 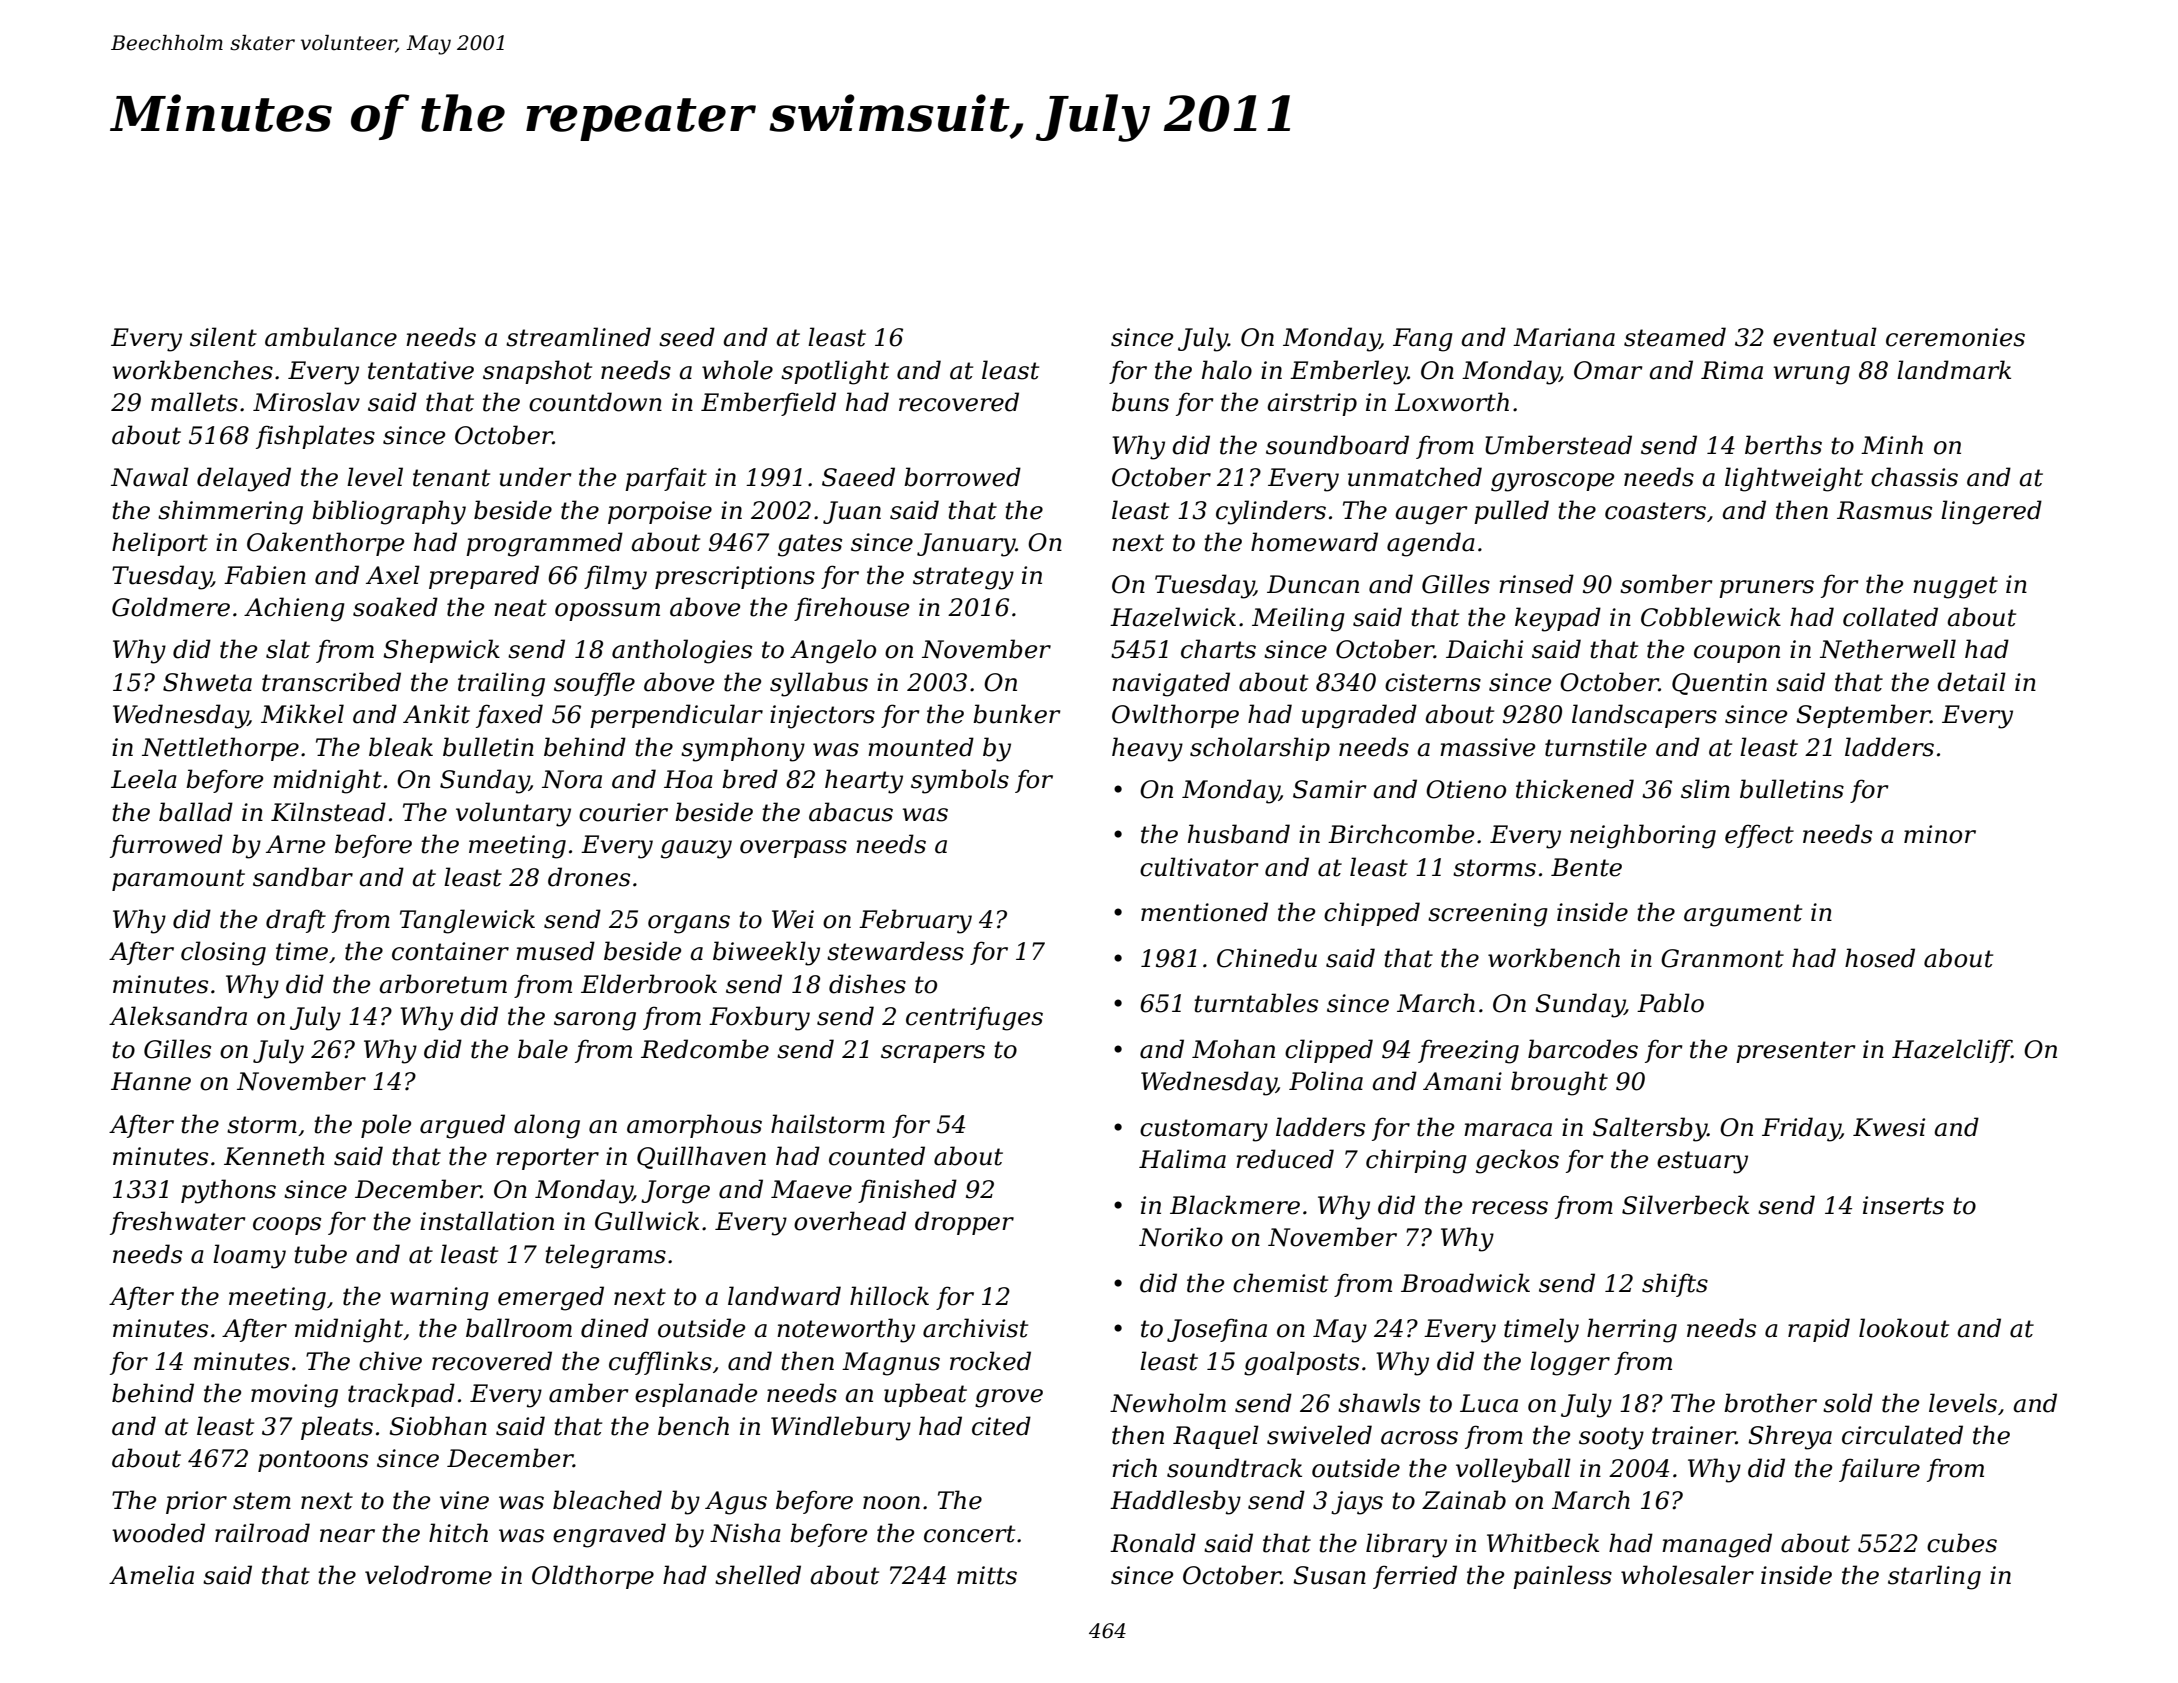 What do you see at coordinates (1962, 1543) in the document?
I see `cubes` at bounding box center [1962, 1543].
